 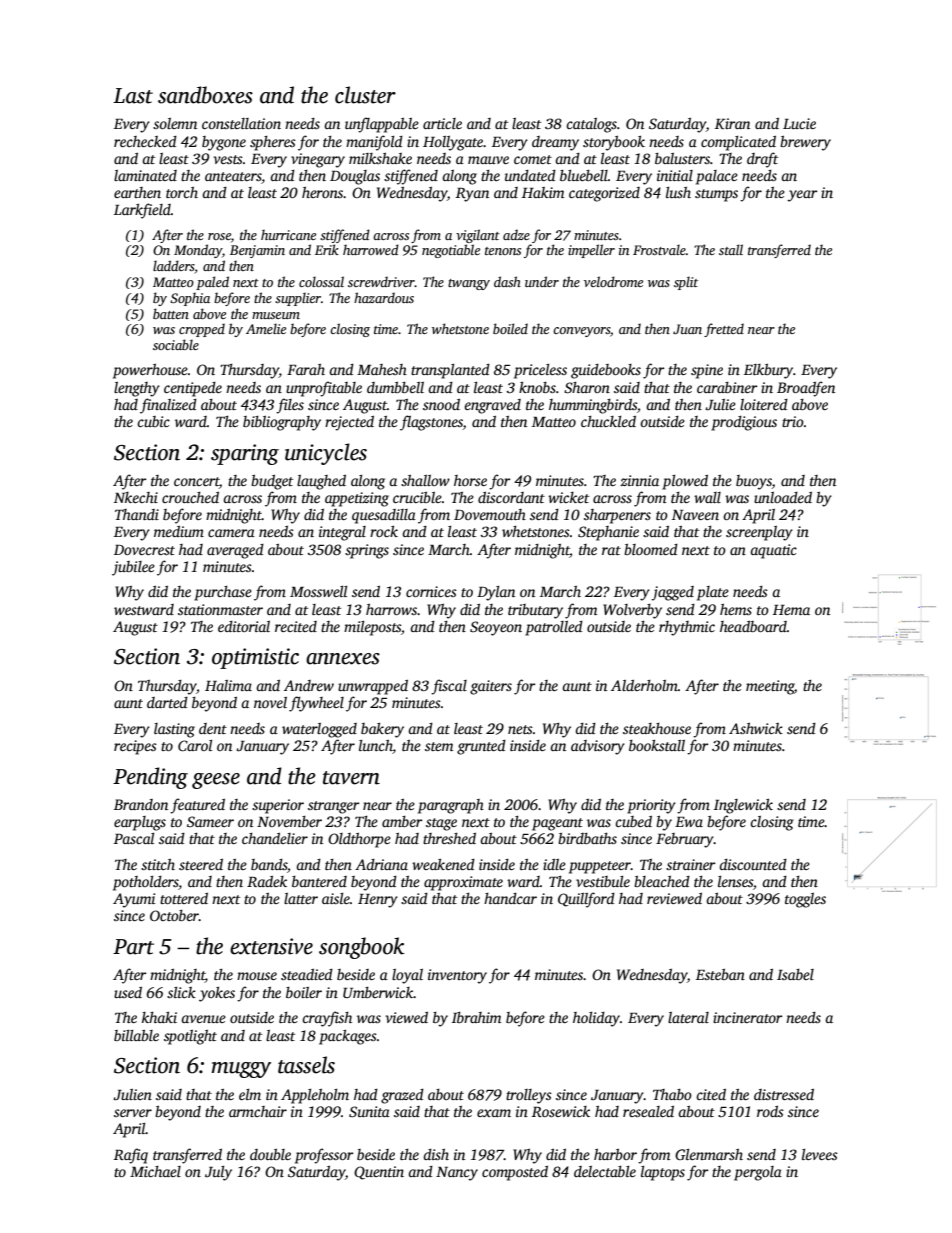 I want to click on chuckled, so click(x=608, y=421).
